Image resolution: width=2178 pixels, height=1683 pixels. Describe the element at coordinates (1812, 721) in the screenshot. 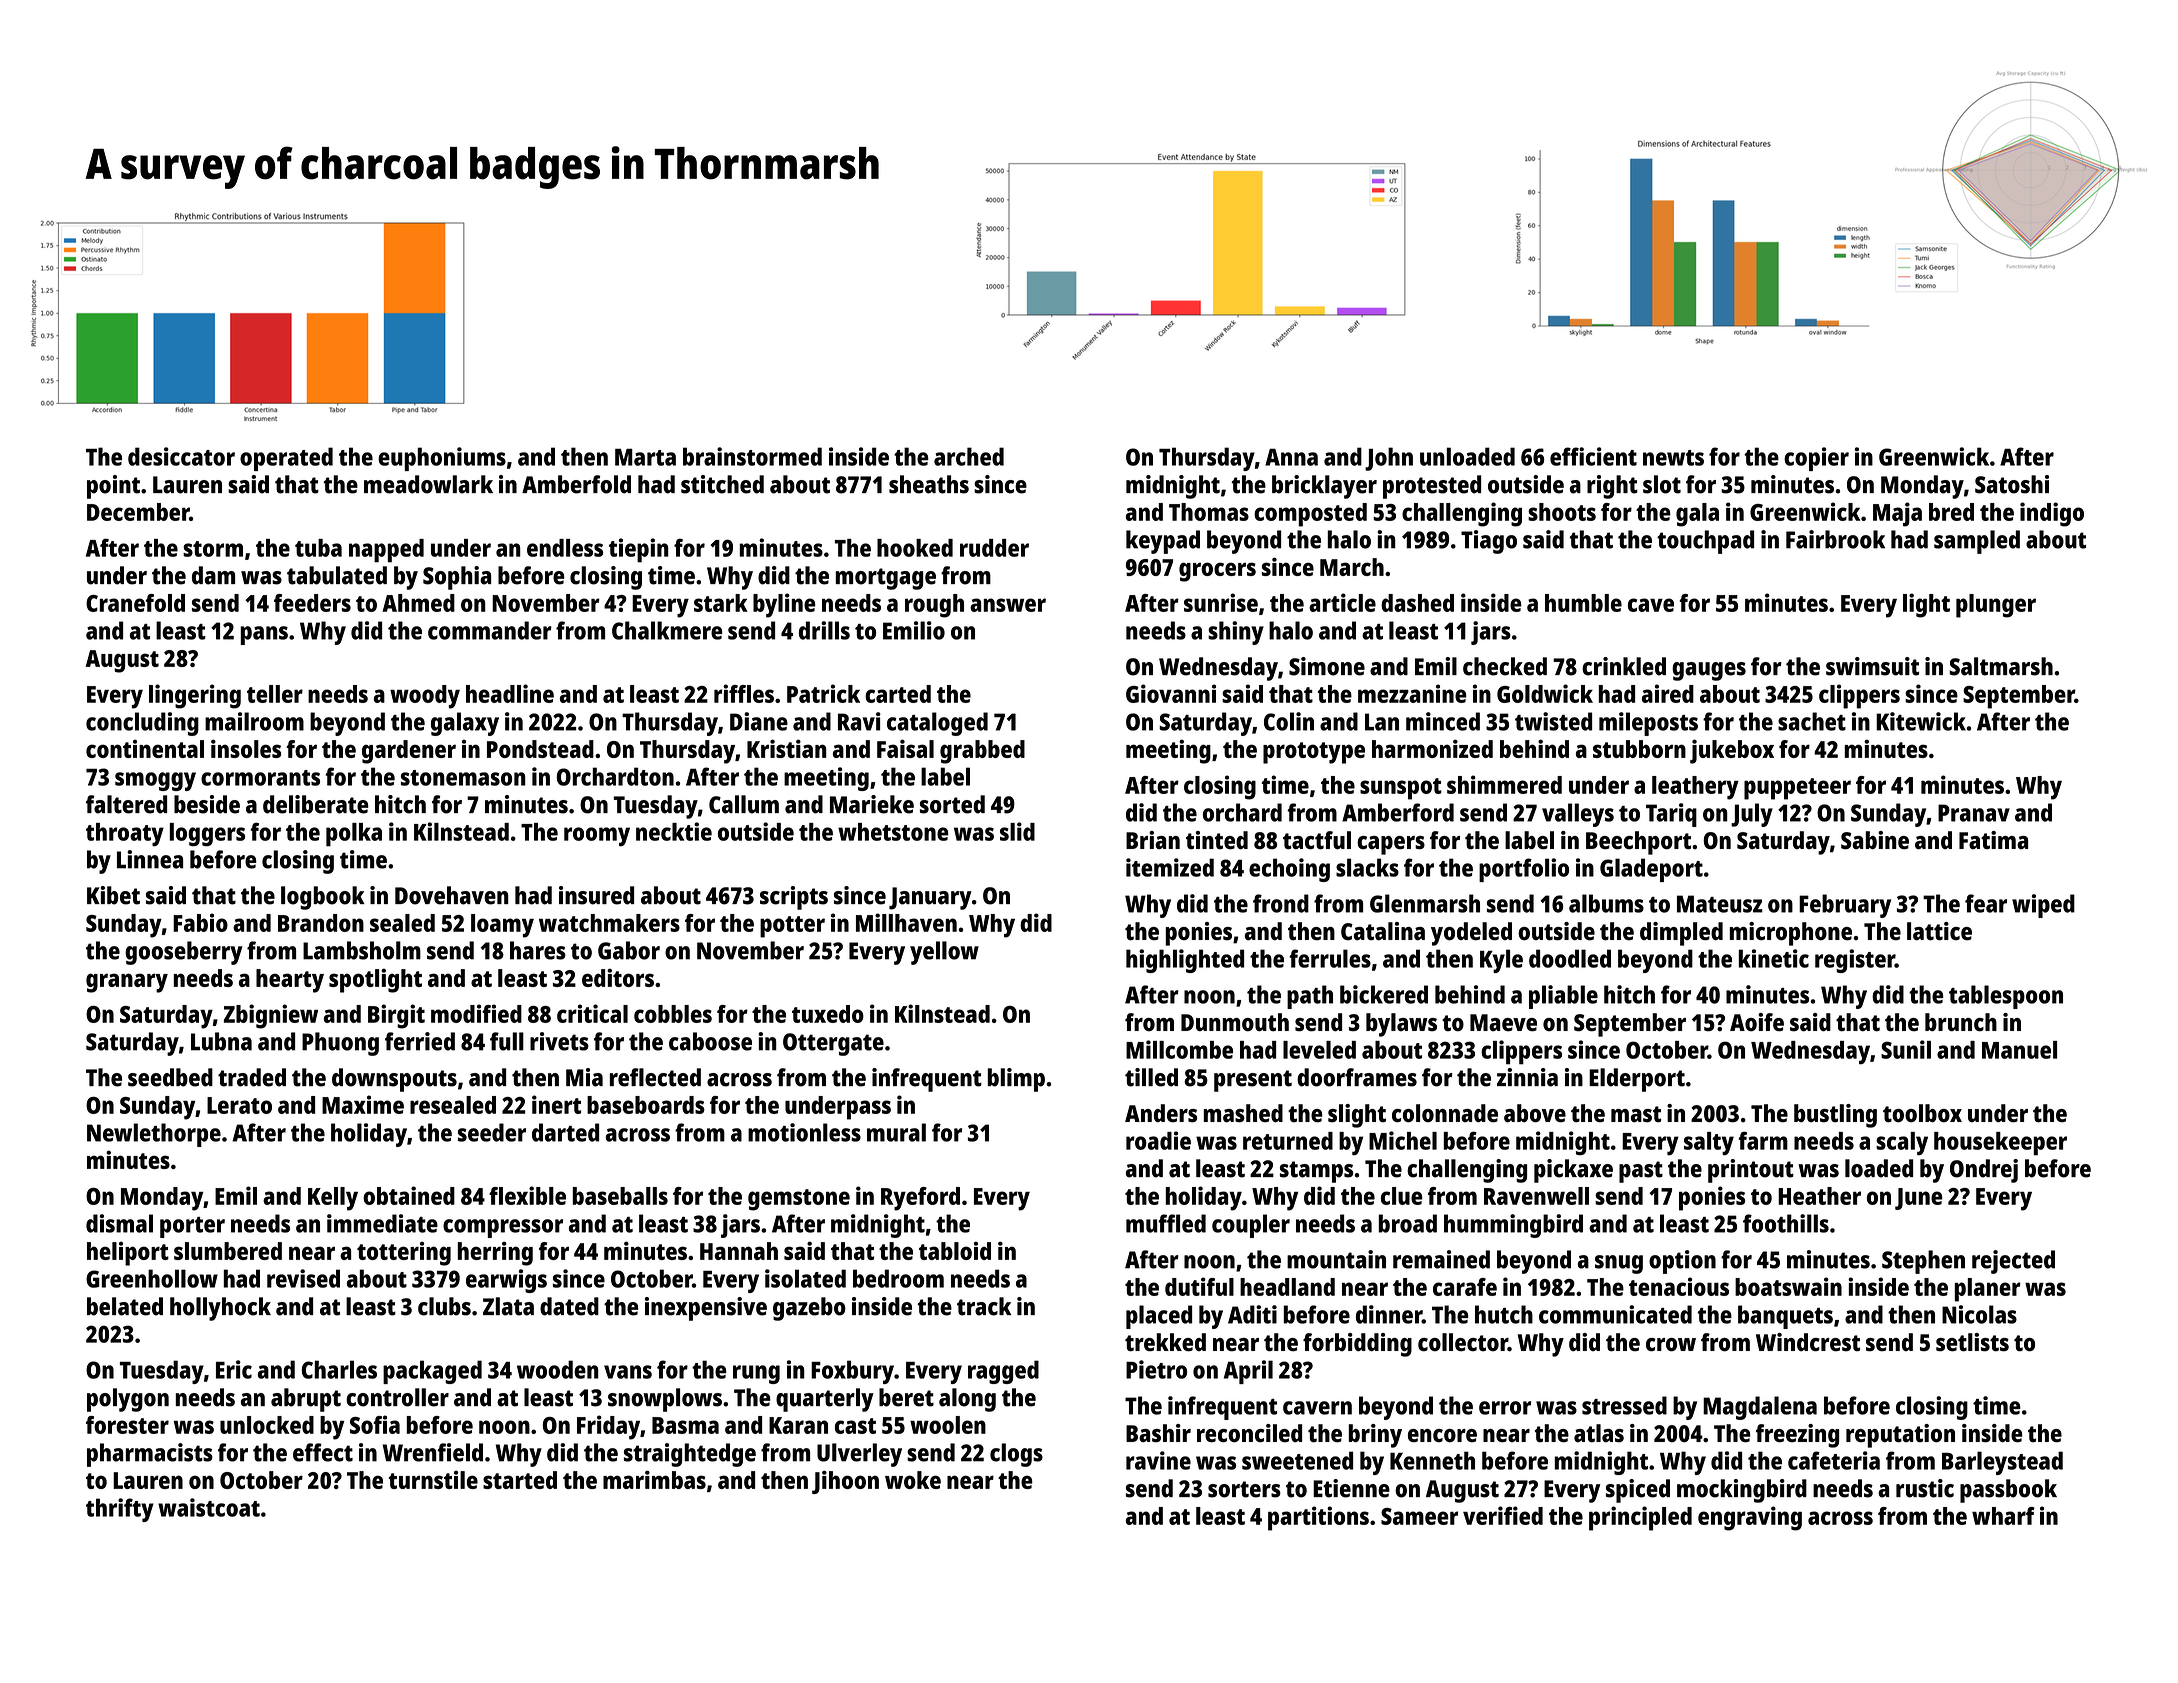

I see `sachet` at that location.
